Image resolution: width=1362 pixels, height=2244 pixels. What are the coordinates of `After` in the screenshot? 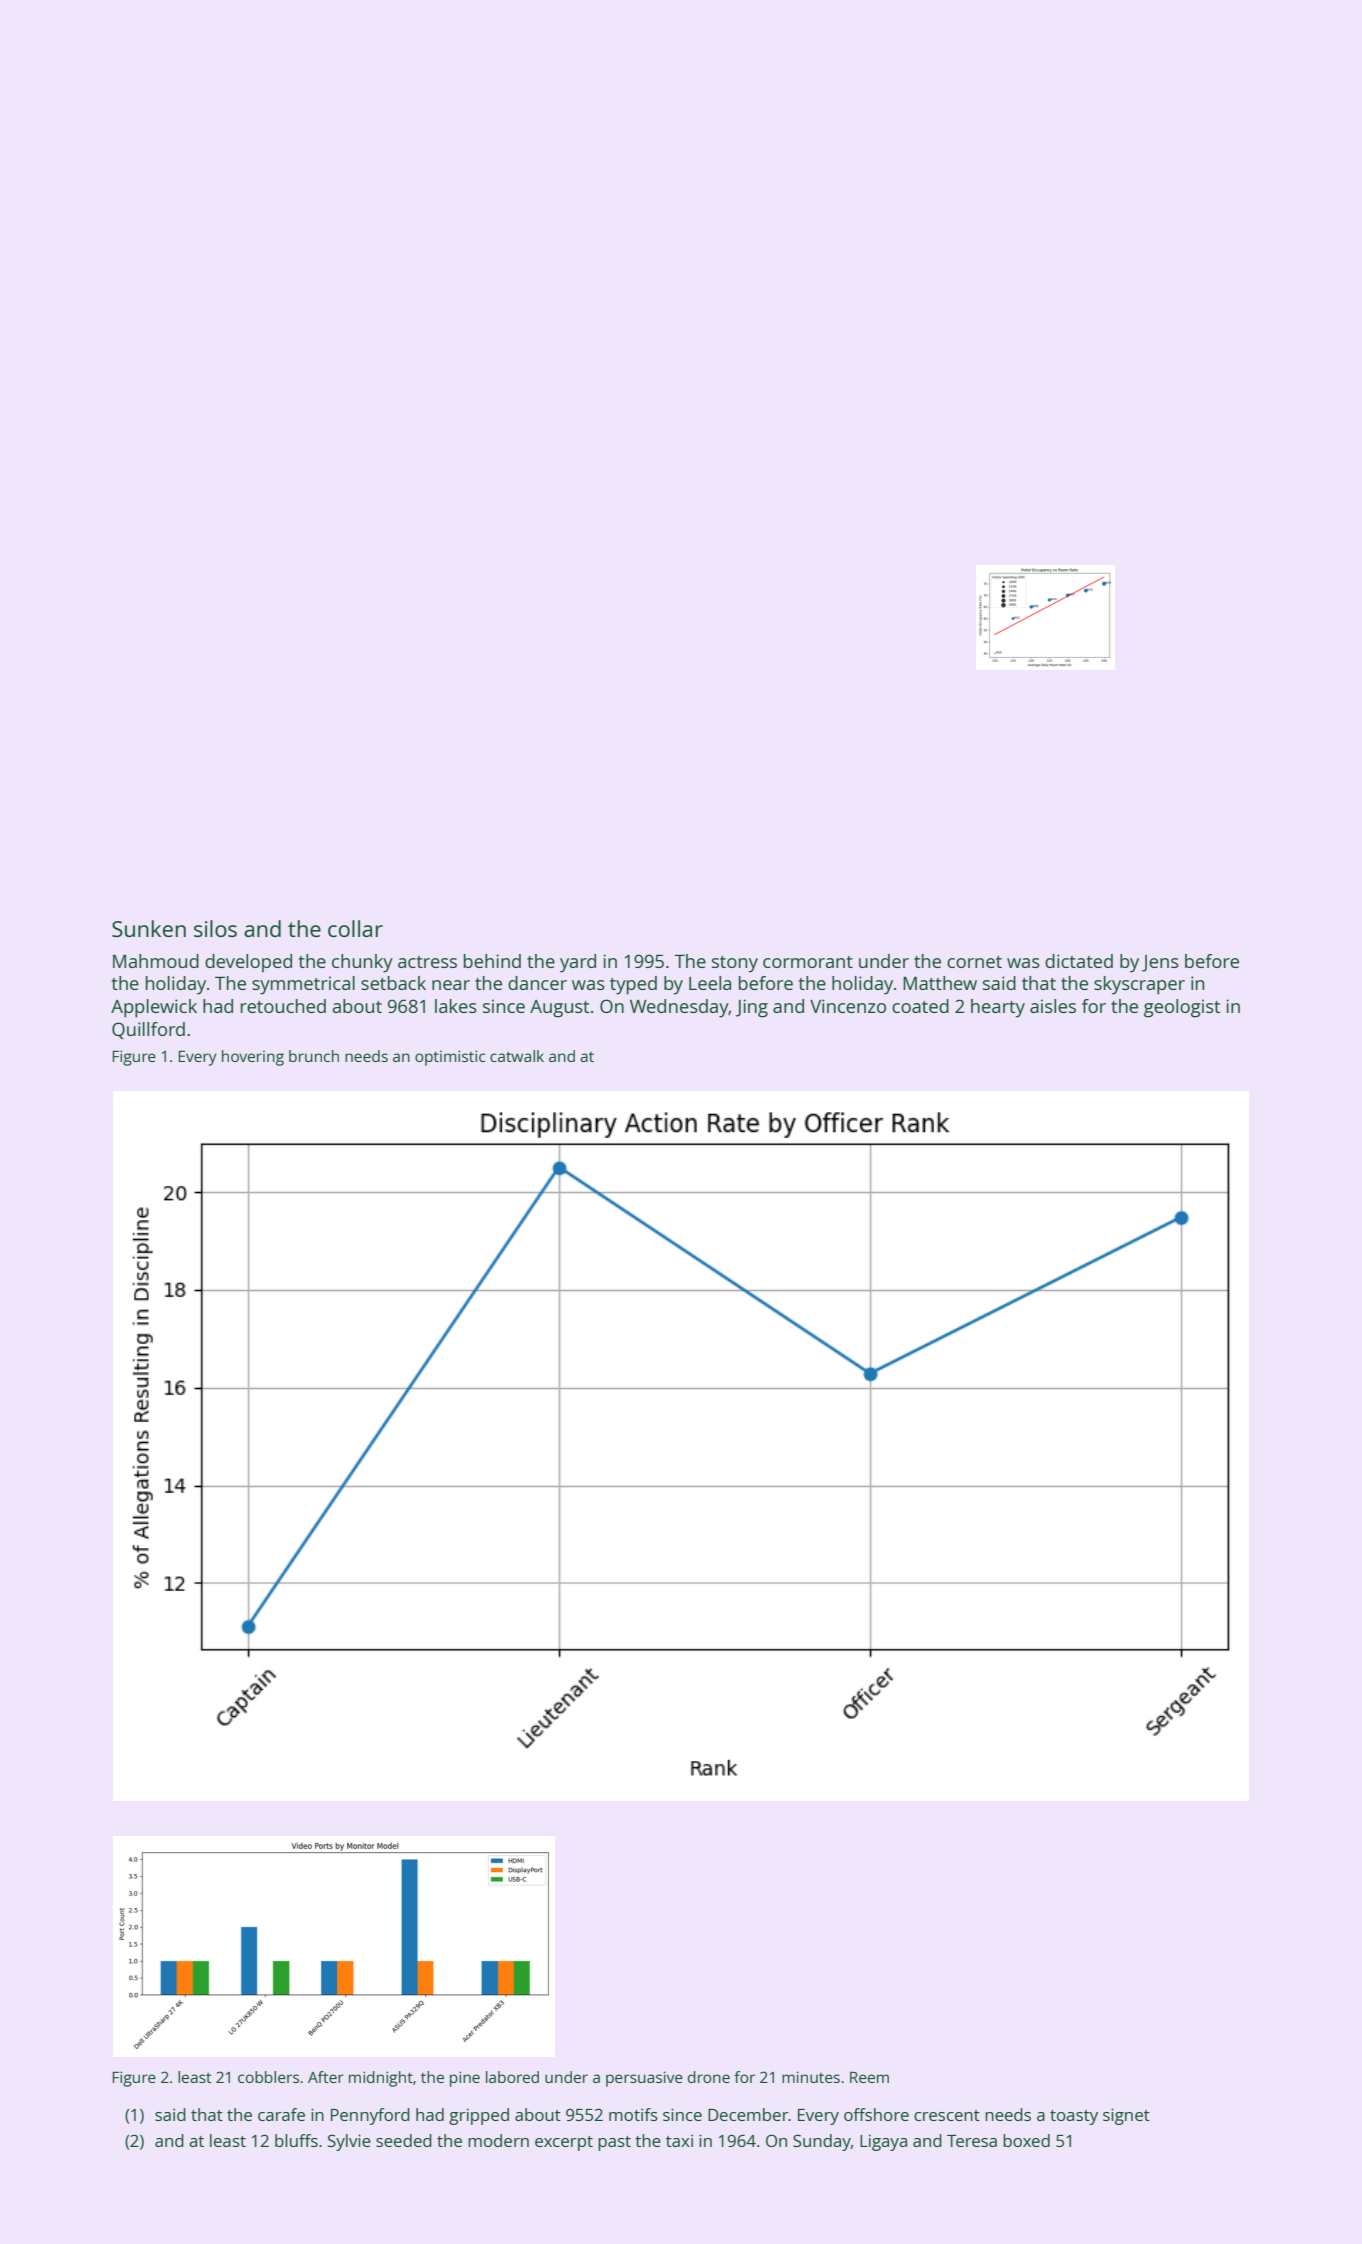 It's located at (326, 2077).
